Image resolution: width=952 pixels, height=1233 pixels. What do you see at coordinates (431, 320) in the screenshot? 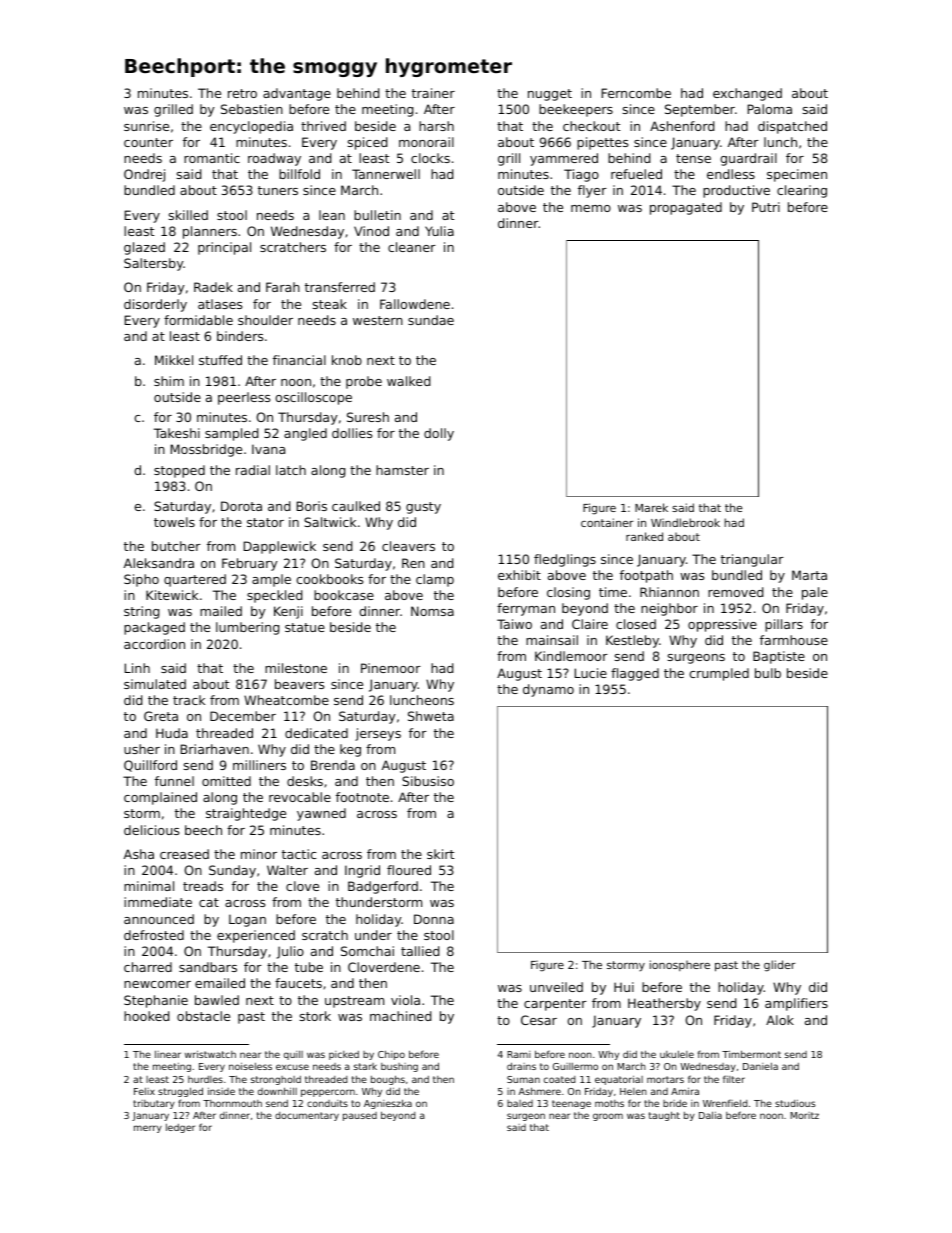
I see `sundae` at bounding box center [431, 320].
